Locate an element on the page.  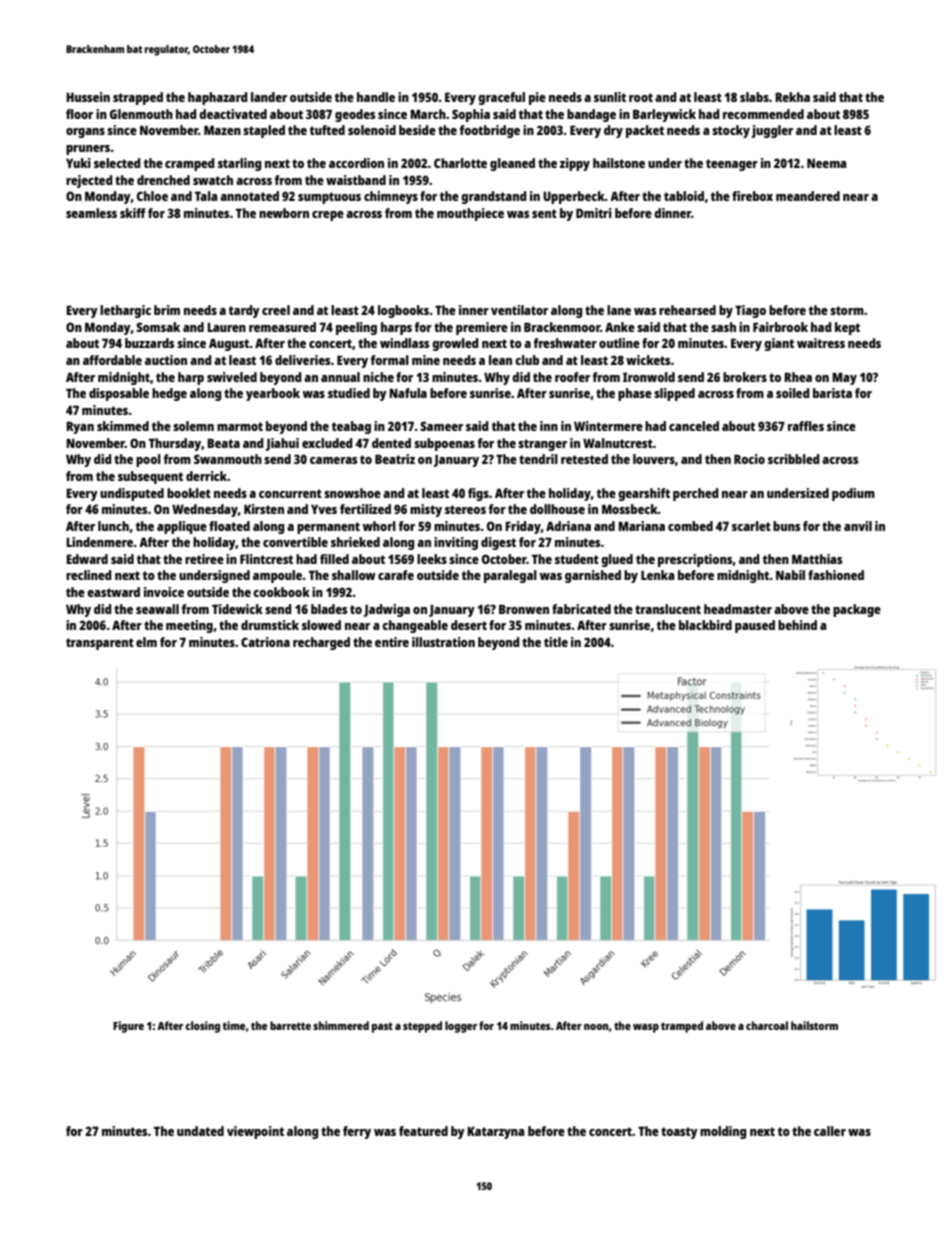
toasty is located at coordinates (679, 1133).
